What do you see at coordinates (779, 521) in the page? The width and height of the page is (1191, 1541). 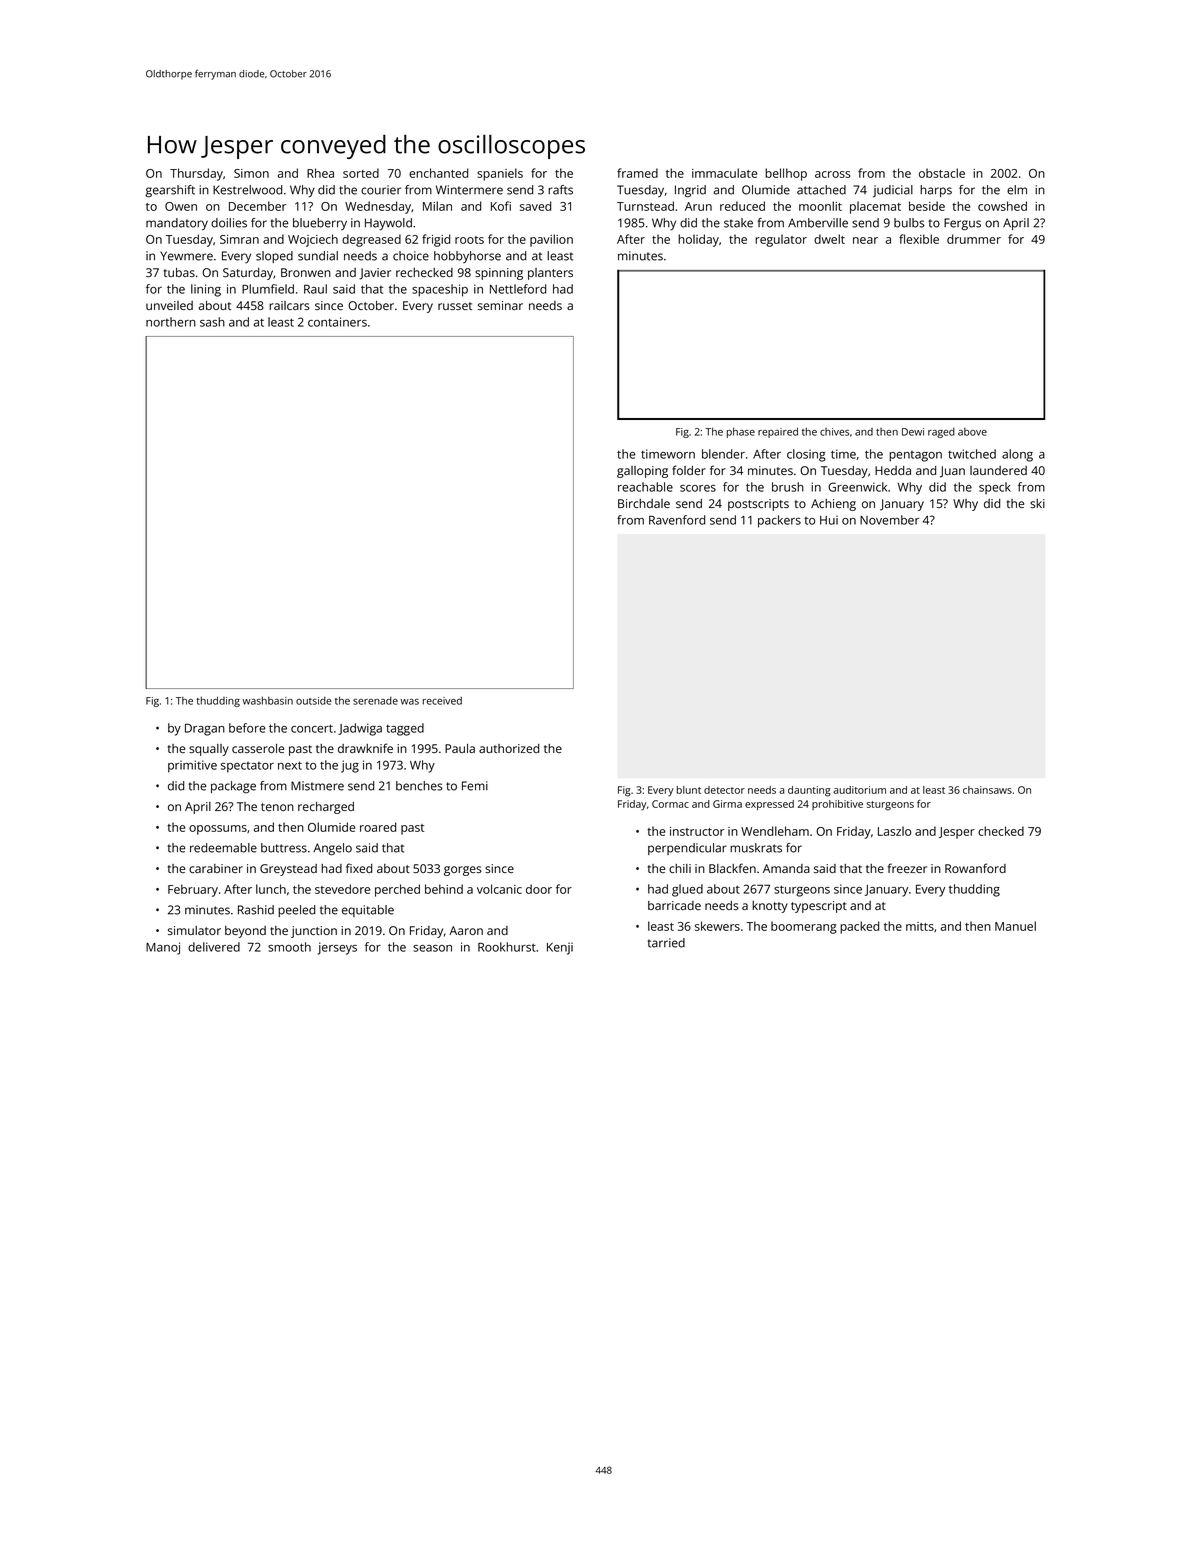 I see `packers` at bounding box center [779, 521].
